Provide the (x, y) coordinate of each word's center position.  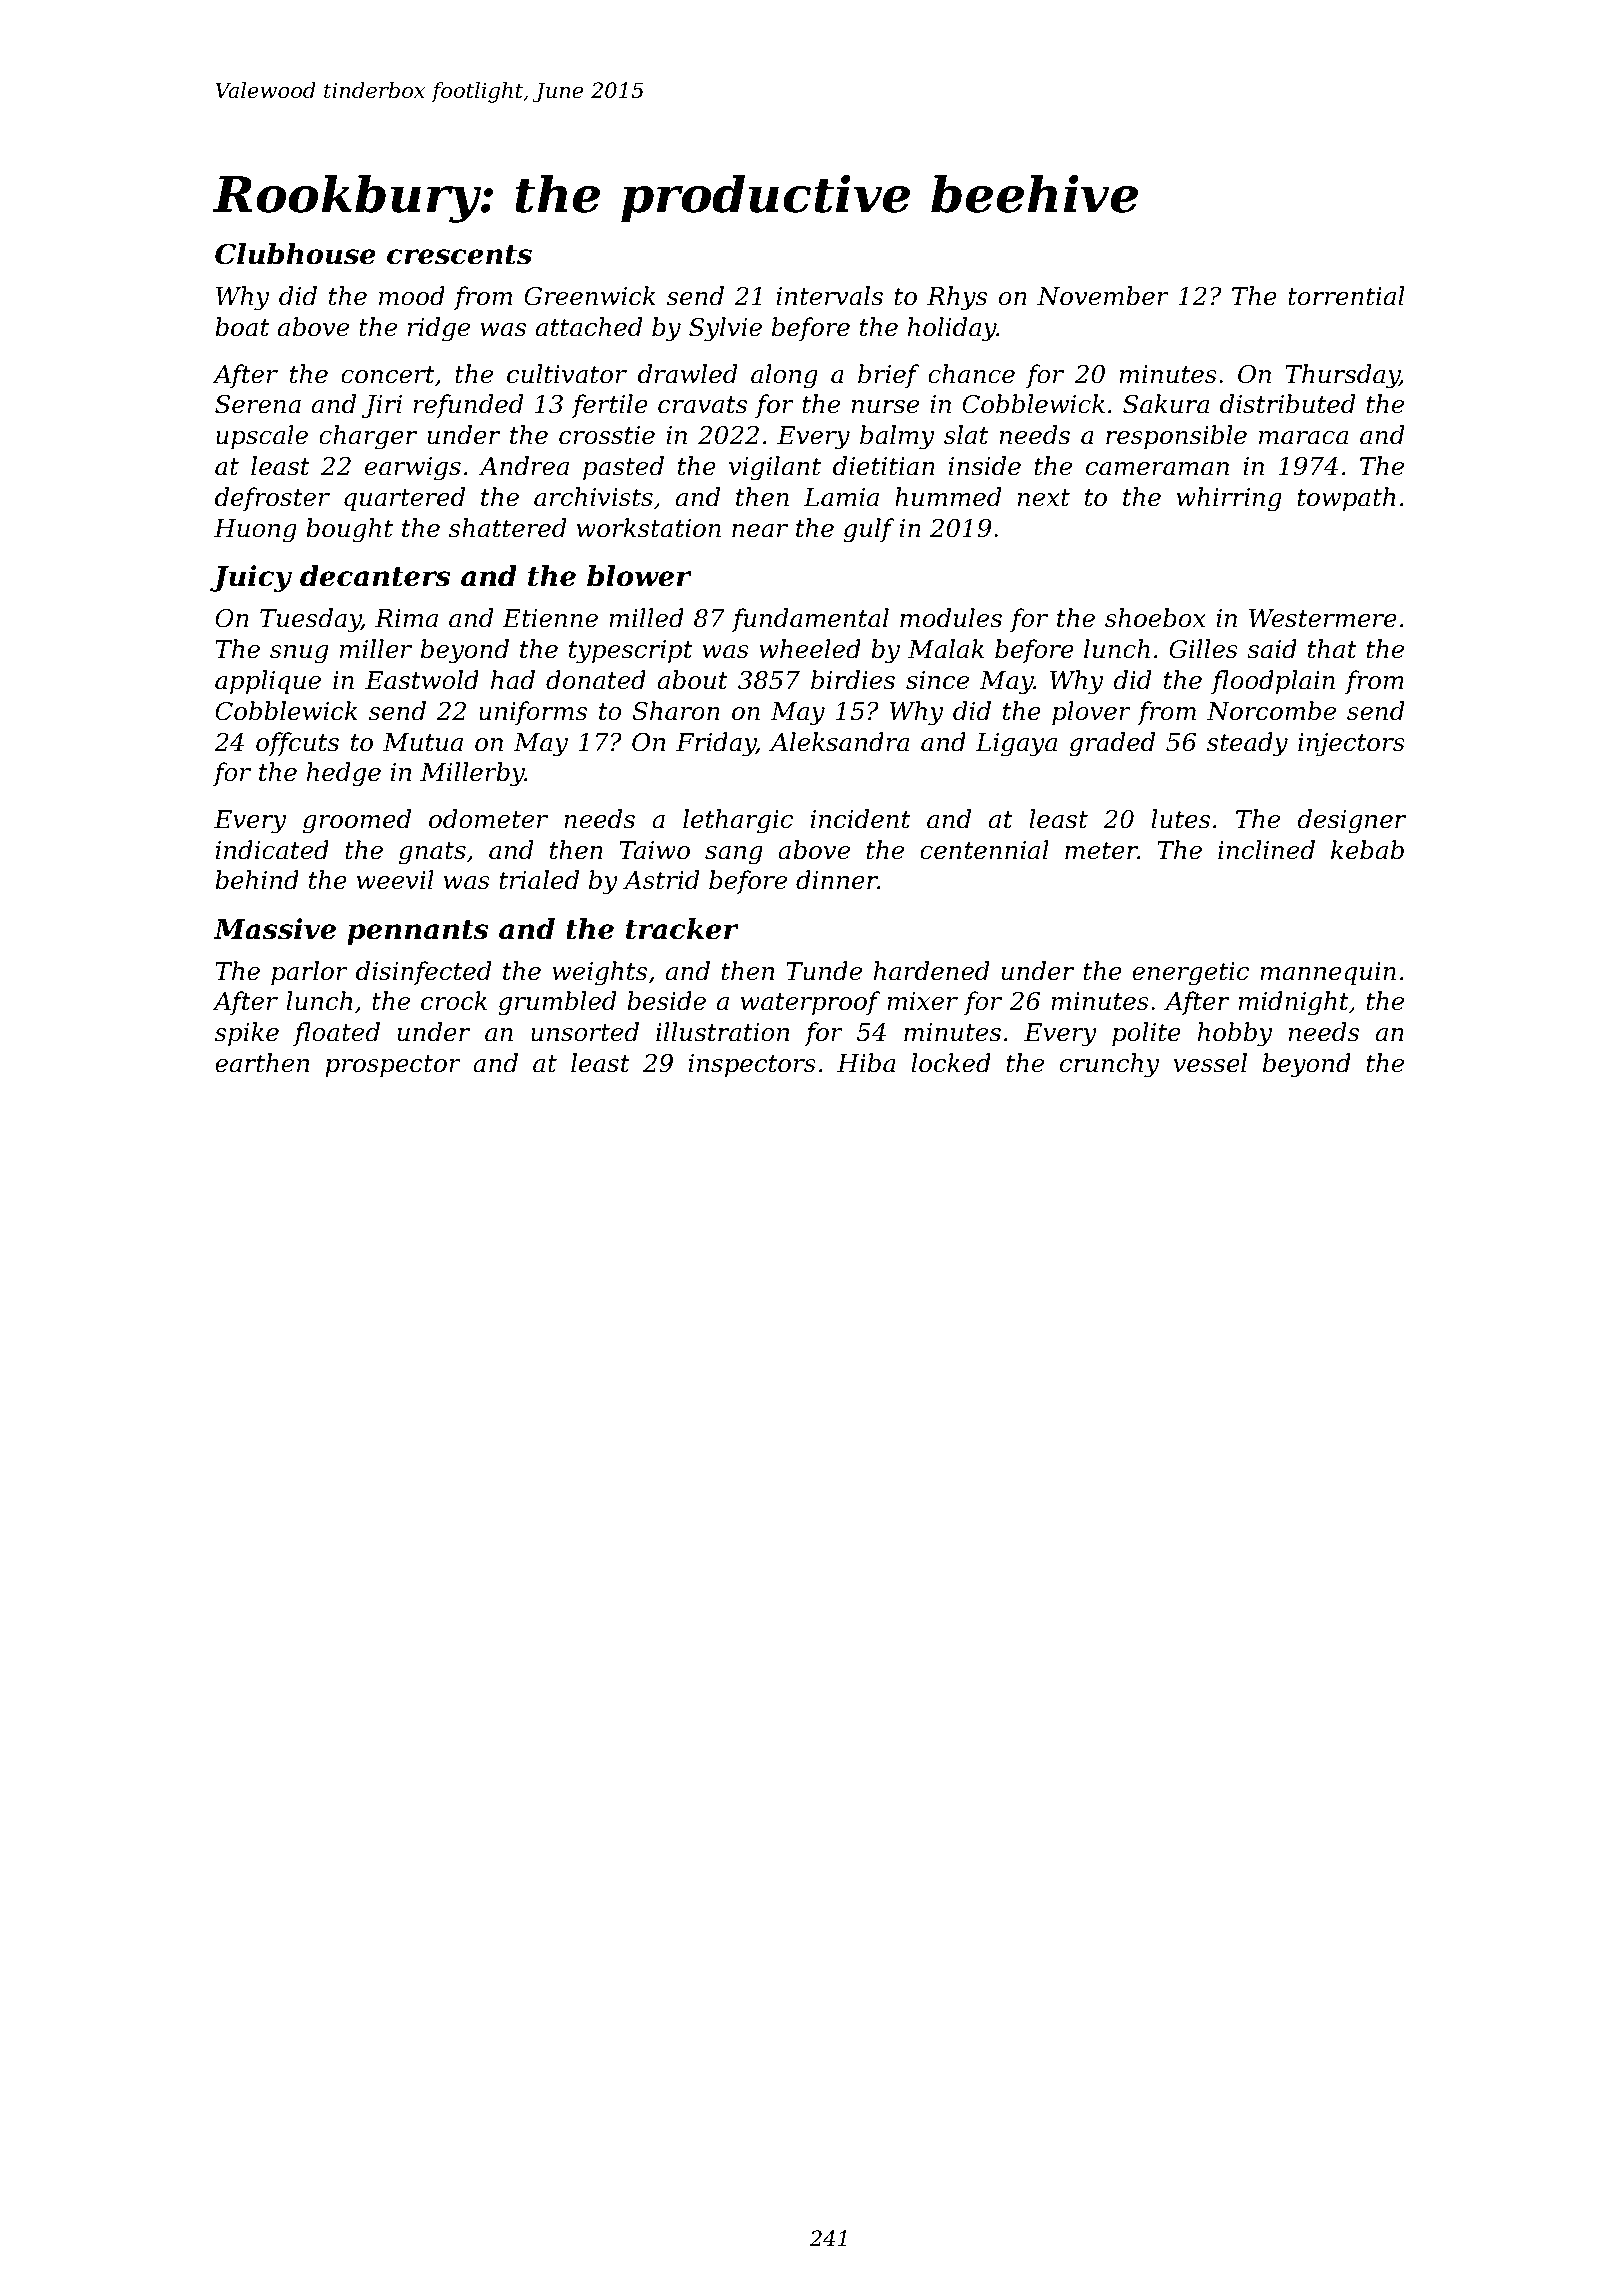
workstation (649, 528)
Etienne (550, 618)
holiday (952, 329)
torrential (1346, 296)
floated (336, 1034)
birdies (853, 680)
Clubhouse (295, 254)
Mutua (423, 742)
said (1272, 649)
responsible (1176, 437)
